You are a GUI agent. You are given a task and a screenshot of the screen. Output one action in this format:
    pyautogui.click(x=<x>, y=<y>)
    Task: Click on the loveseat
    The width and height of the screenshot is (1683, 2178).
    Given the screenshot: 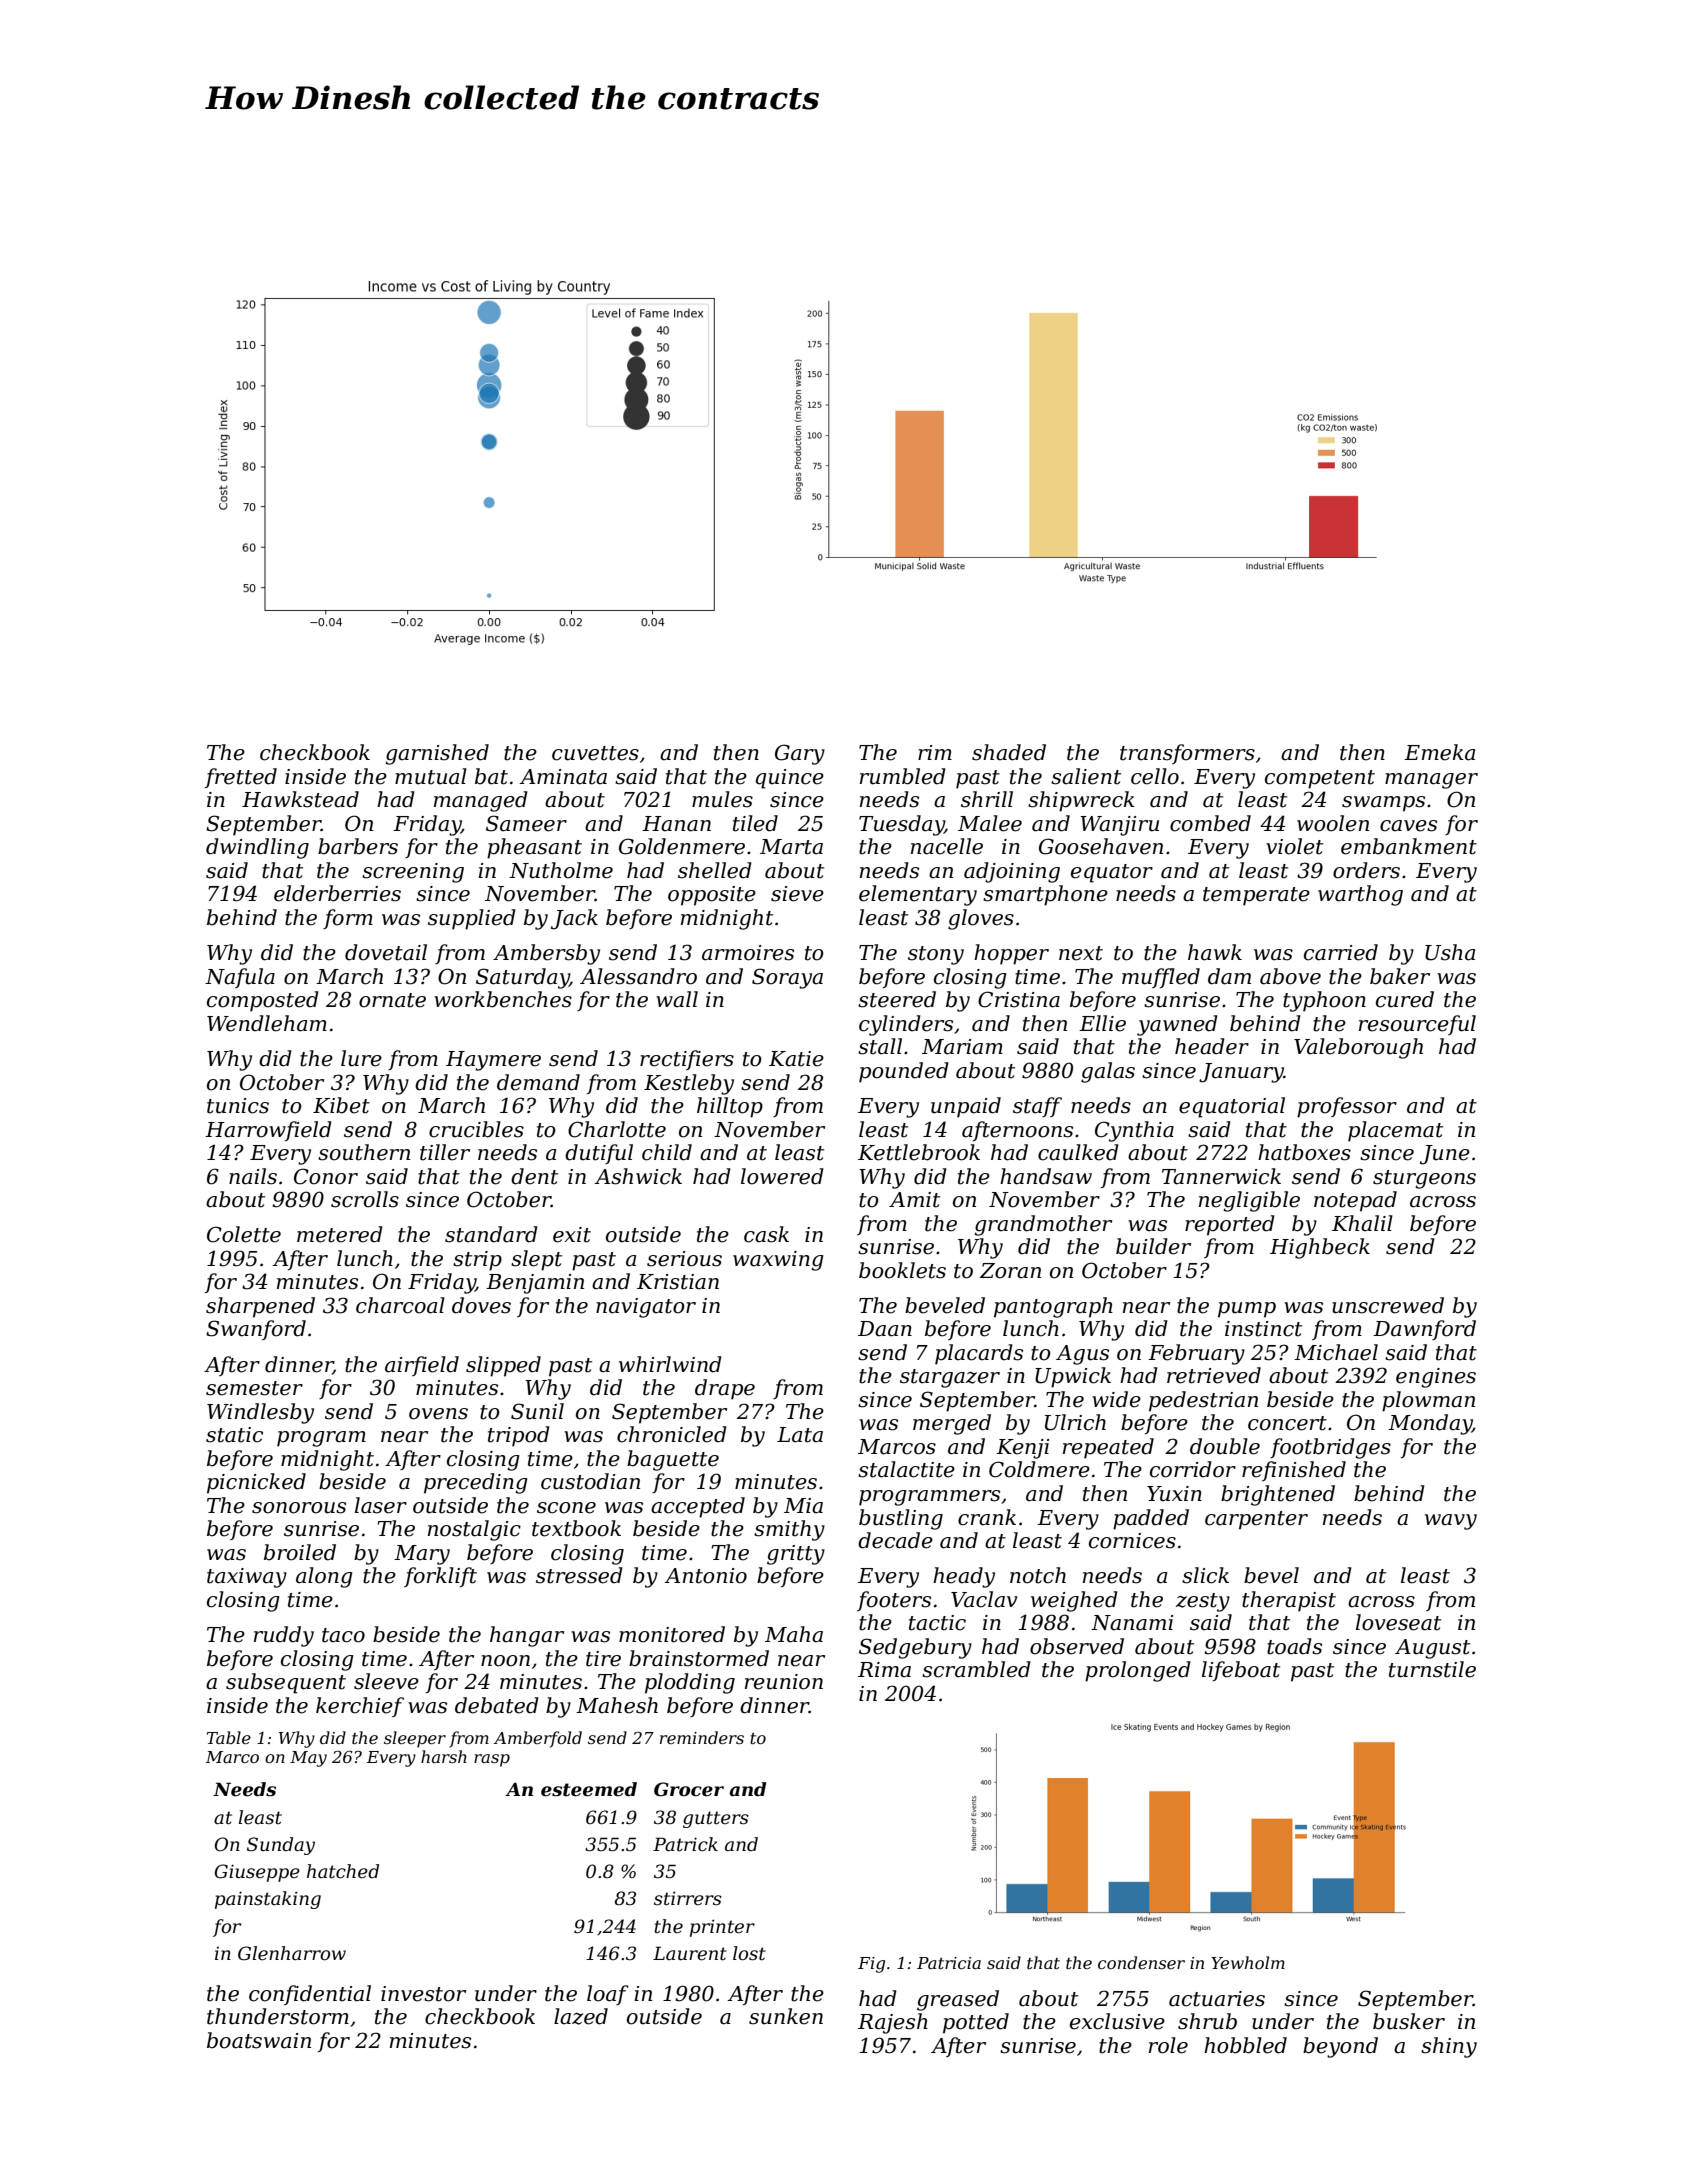 What is the action you would take?
    pyautogui.click(x=1398, y=1622)
